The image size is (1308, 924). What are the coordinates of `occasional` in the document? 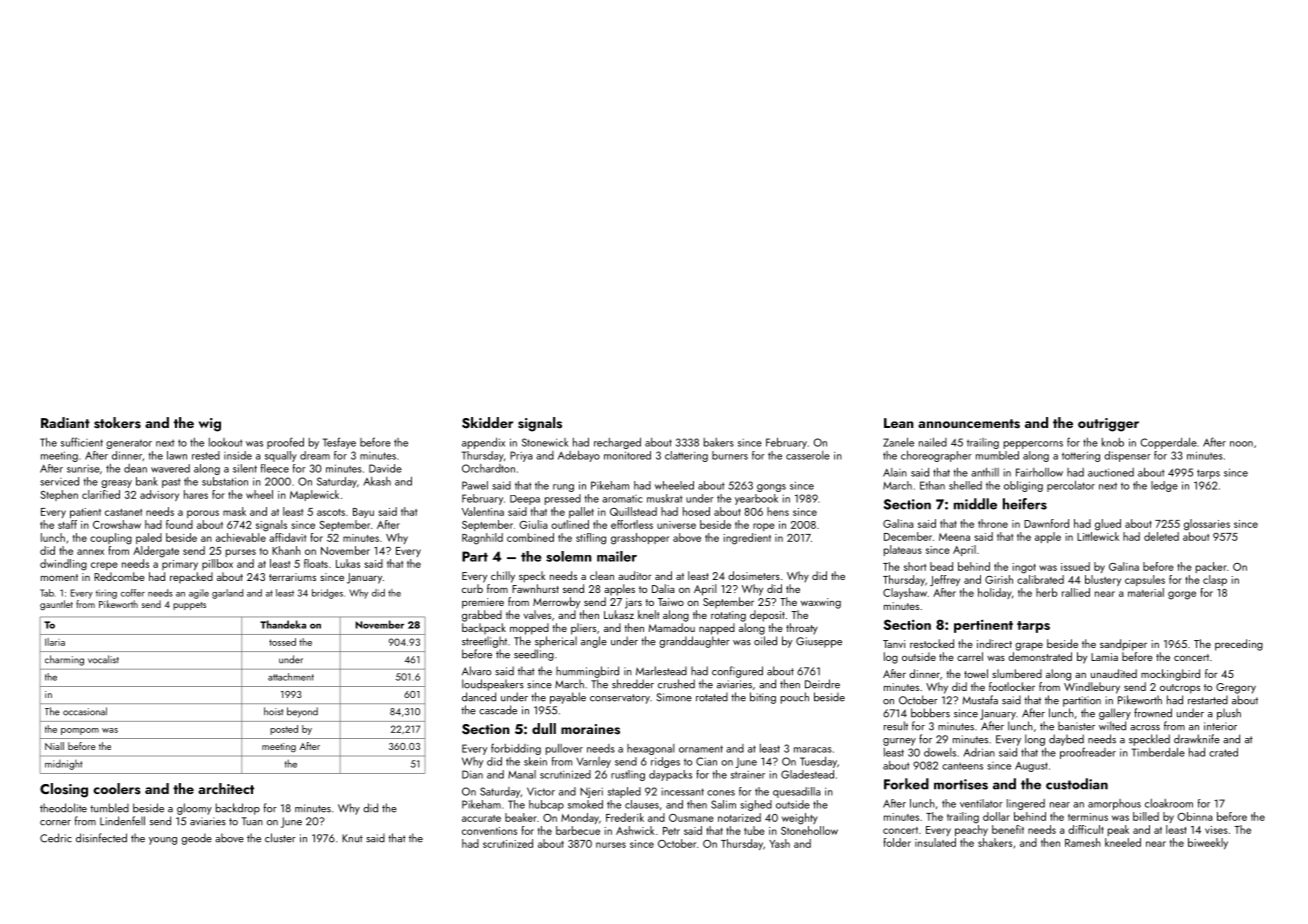 It's located at (85, 711).
